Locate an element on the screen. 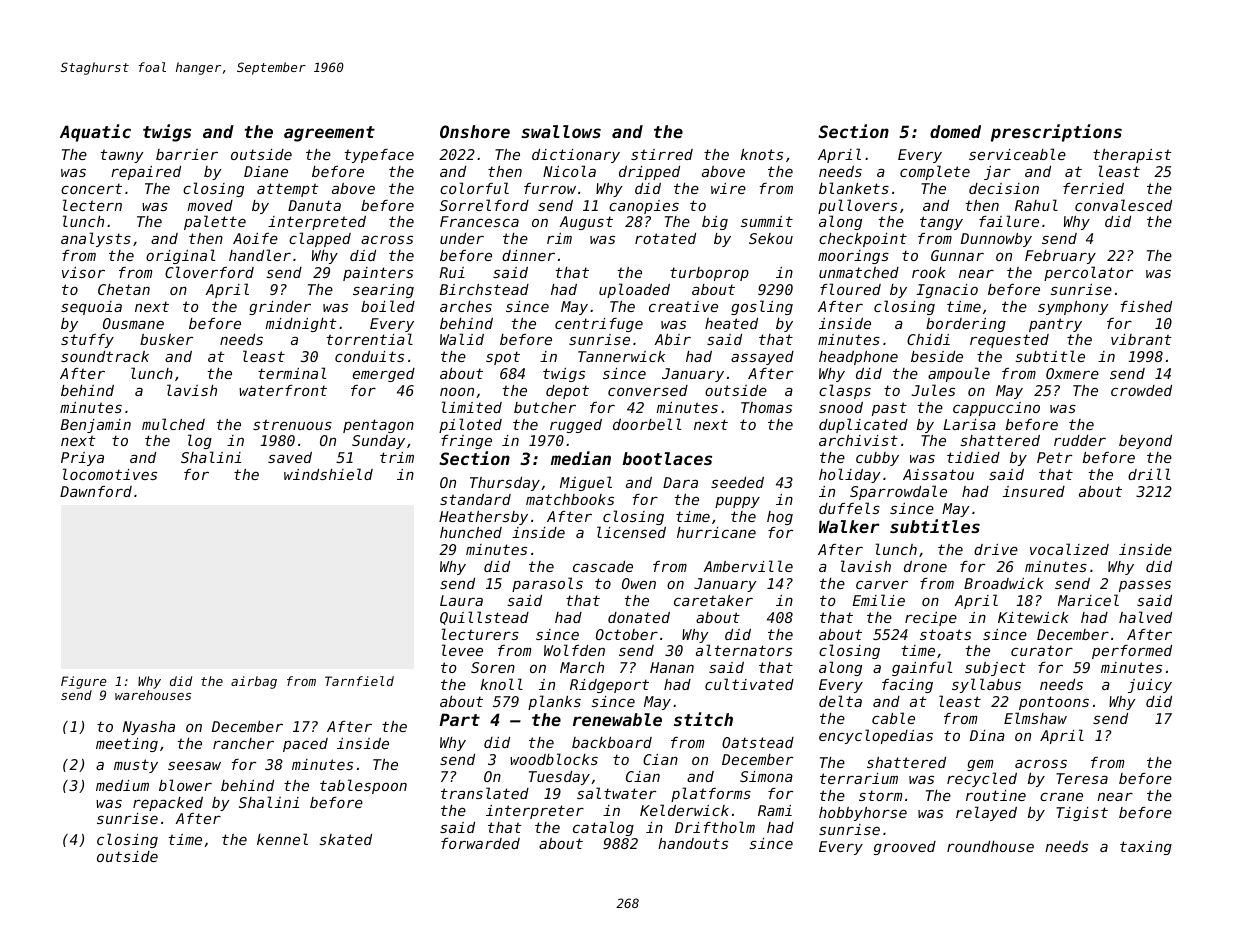 The width and height of the screenshot is (1233, 952). creative is located at coordinates (683, 306).
